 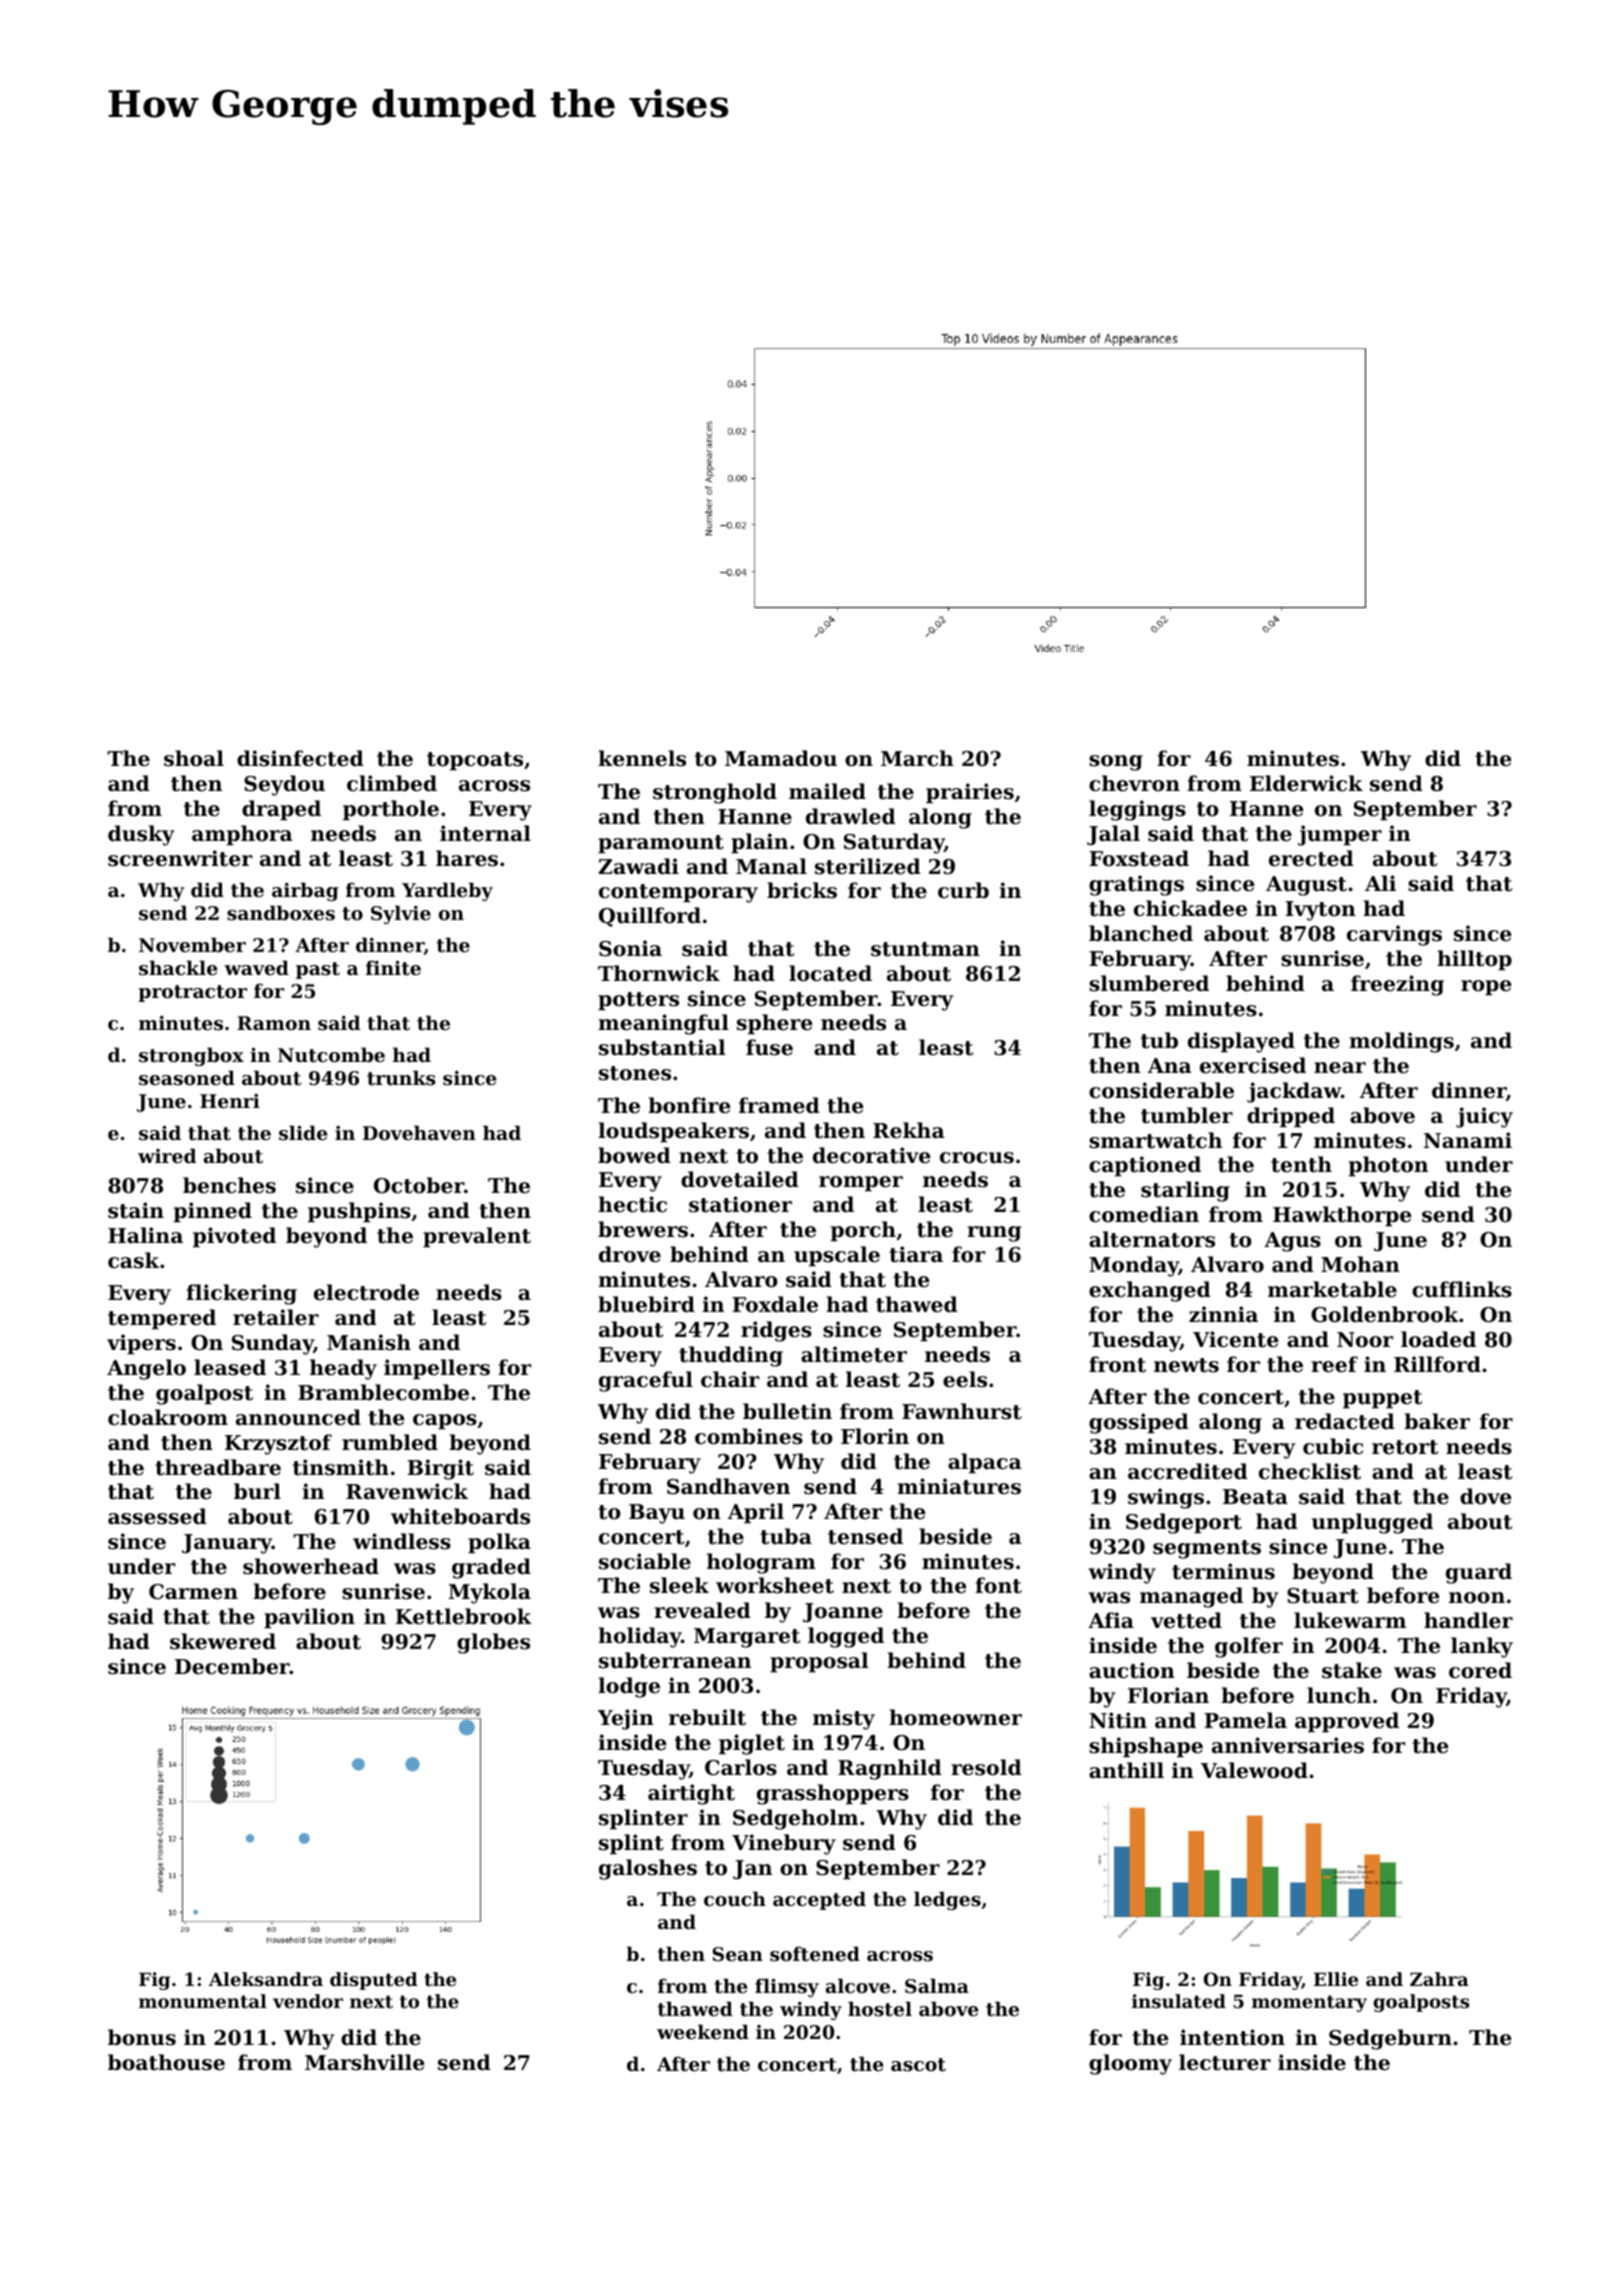 I want to click on eels, so click(x=965, y=1379).
